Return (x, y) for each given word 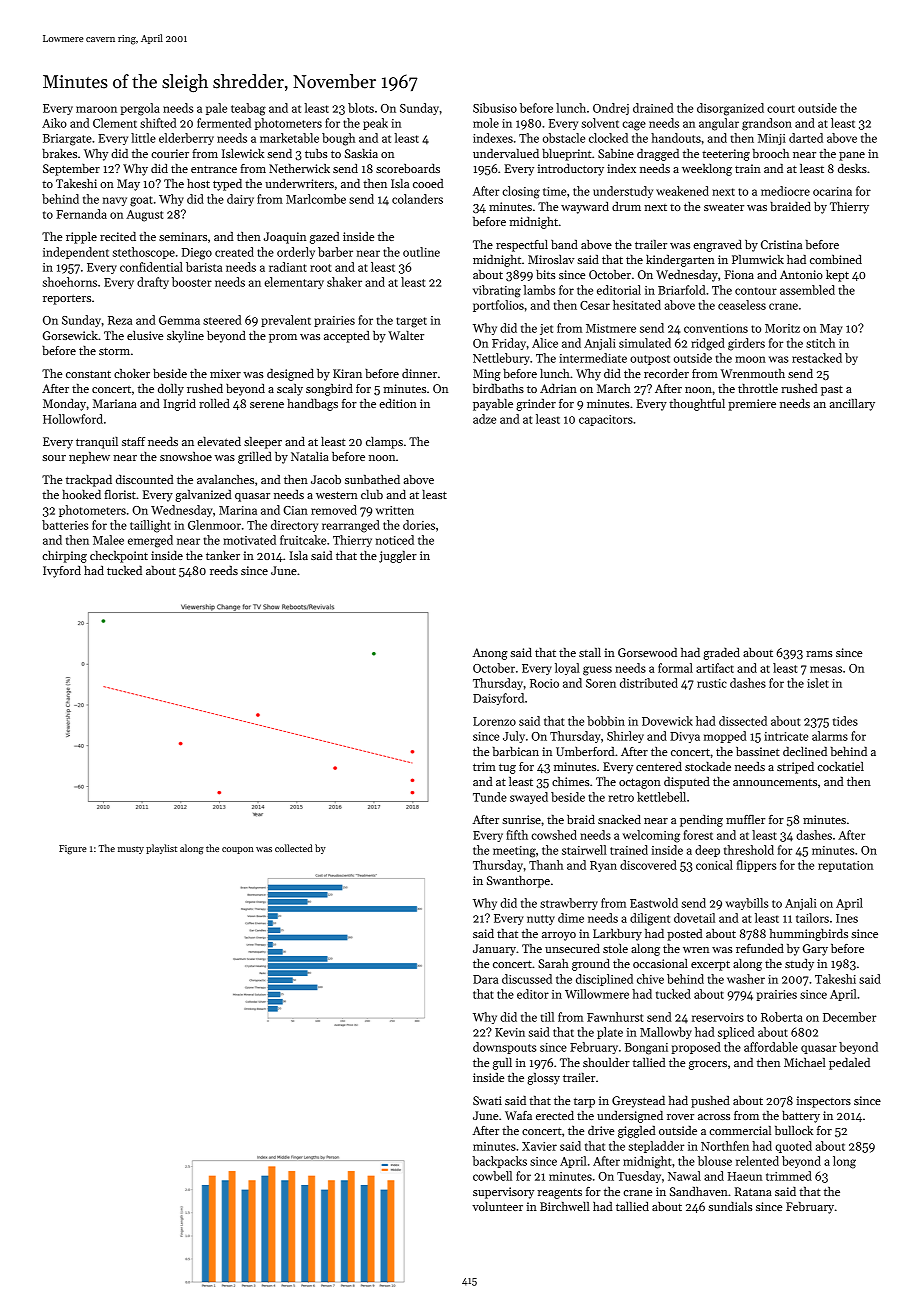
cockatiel (840, 766)
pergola (140, 109)
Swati (487, 1100)
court (781, 109)
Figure (73, 850)
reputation (845, 866)
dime (571, 918)
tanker (223, 555)
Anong (490, 654)
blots (361, 108)
